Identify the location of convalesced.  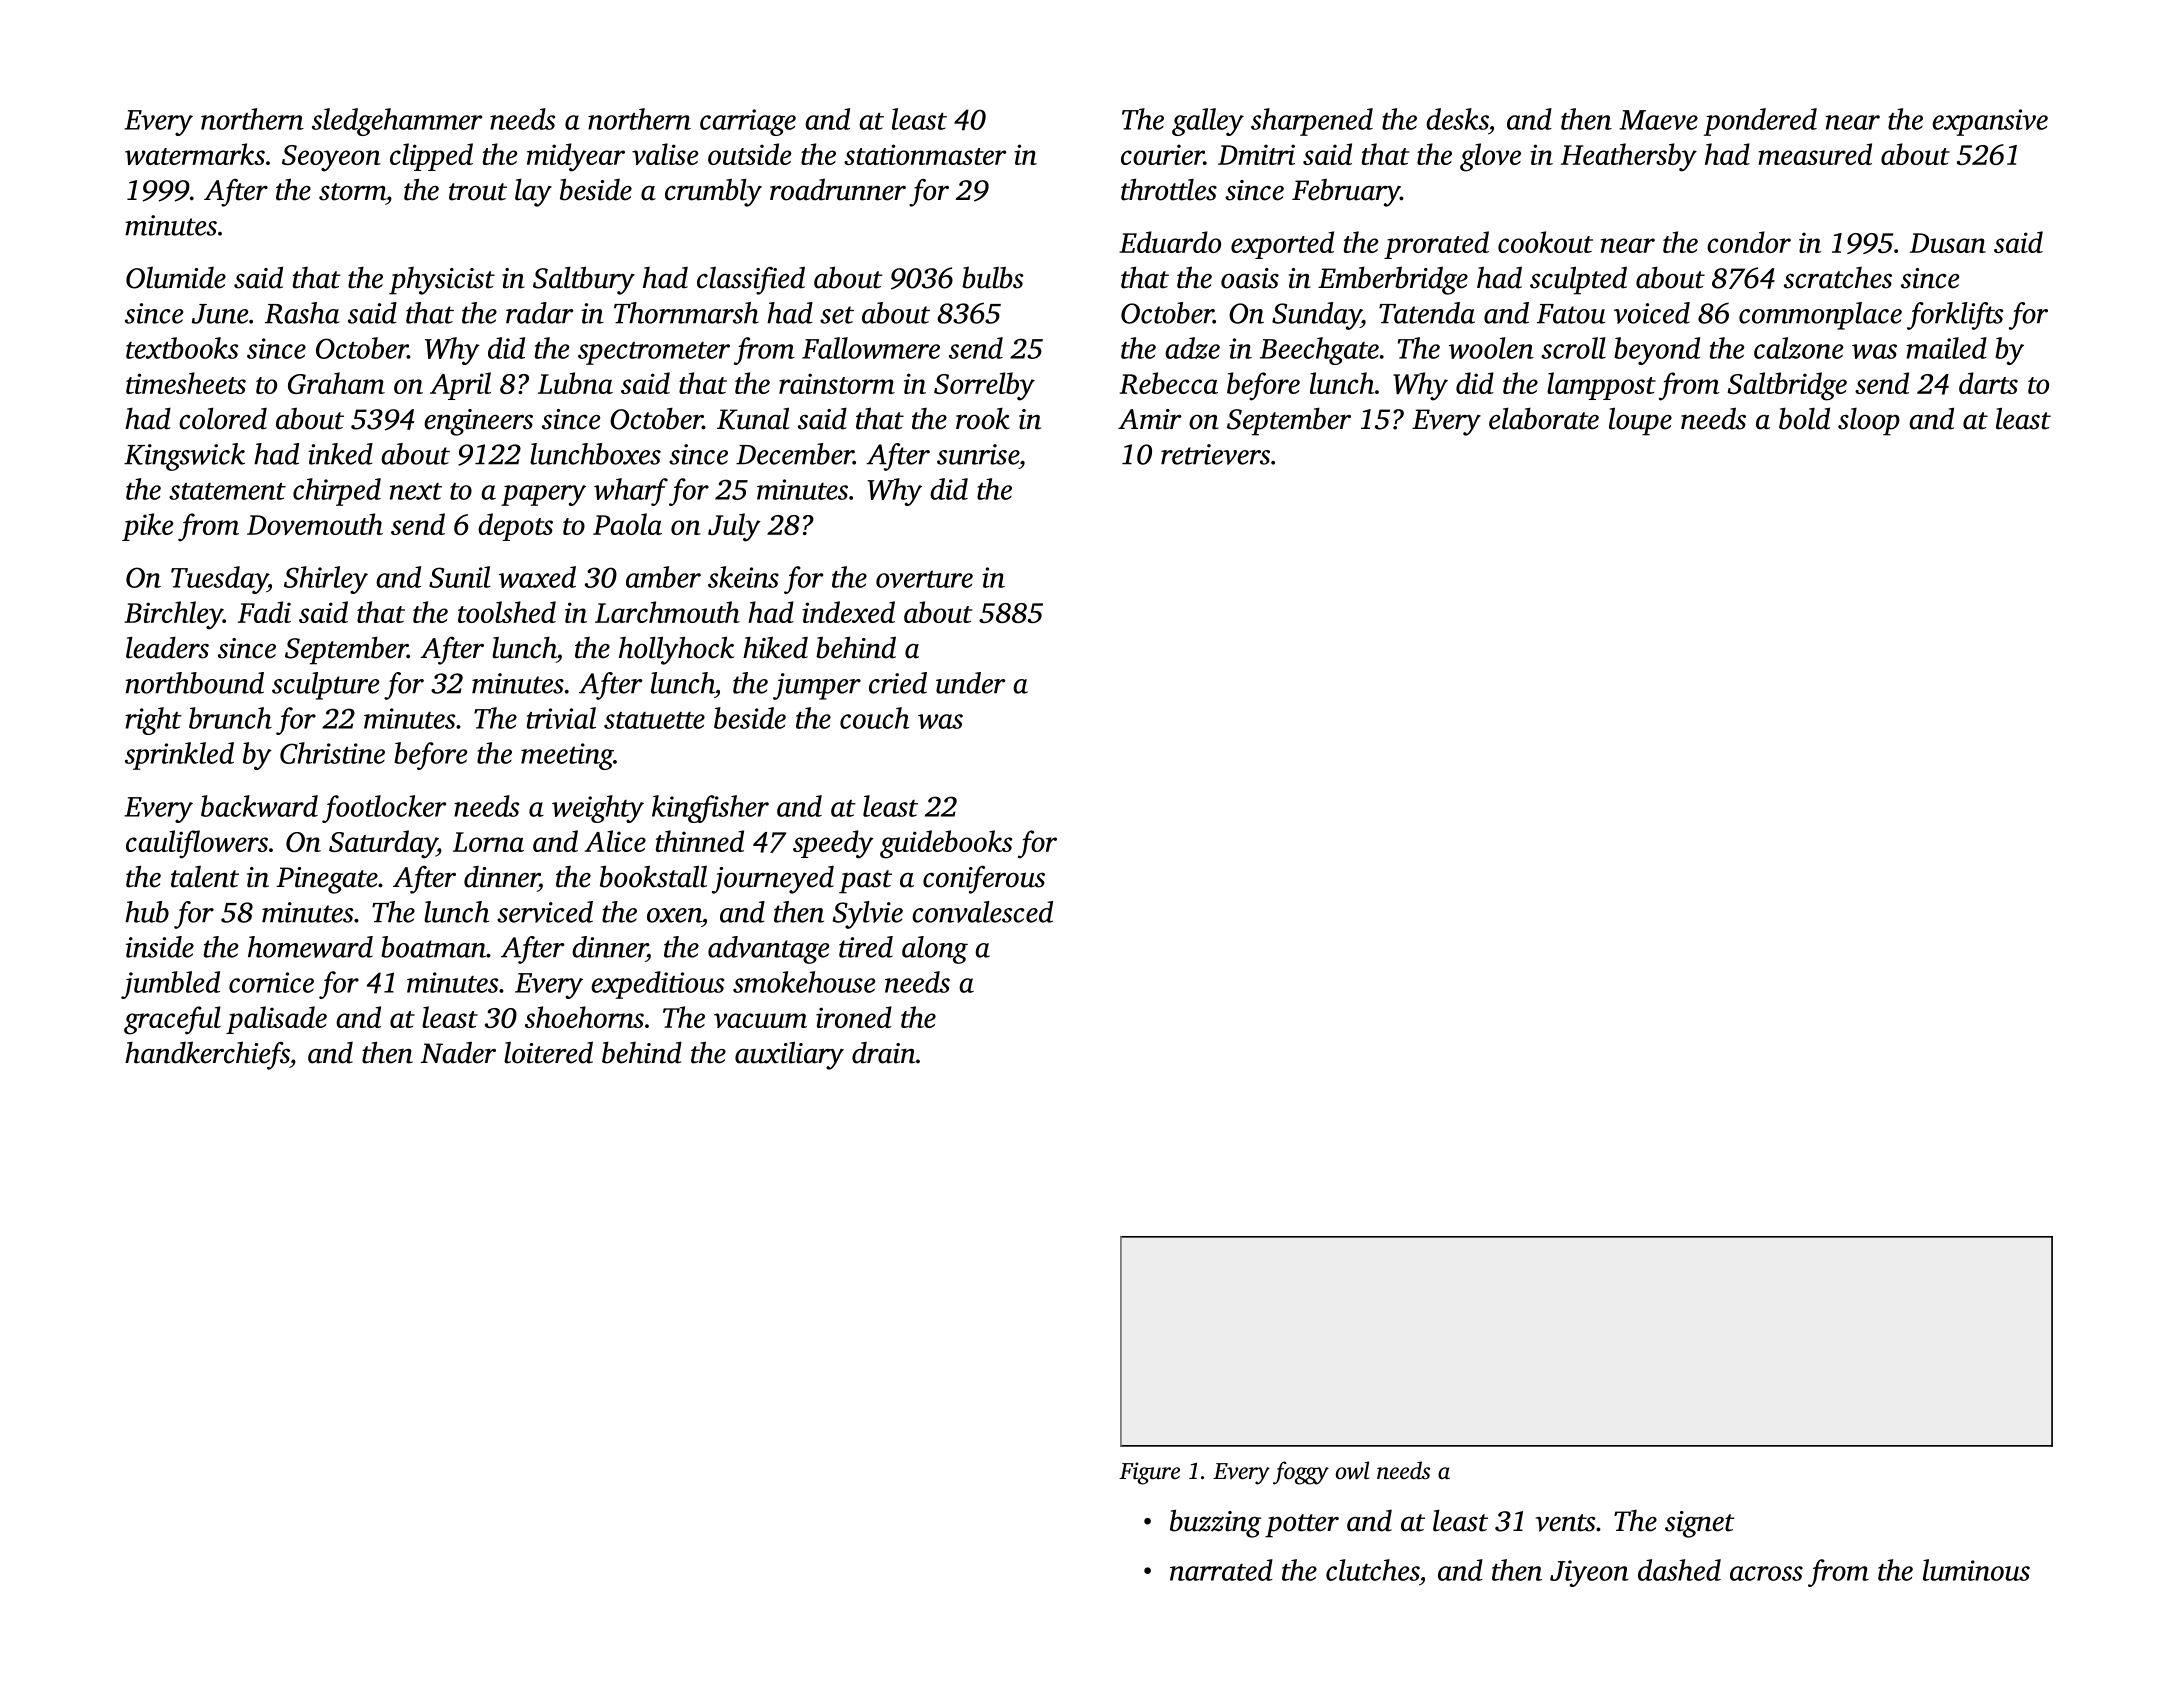
(982, 912).
